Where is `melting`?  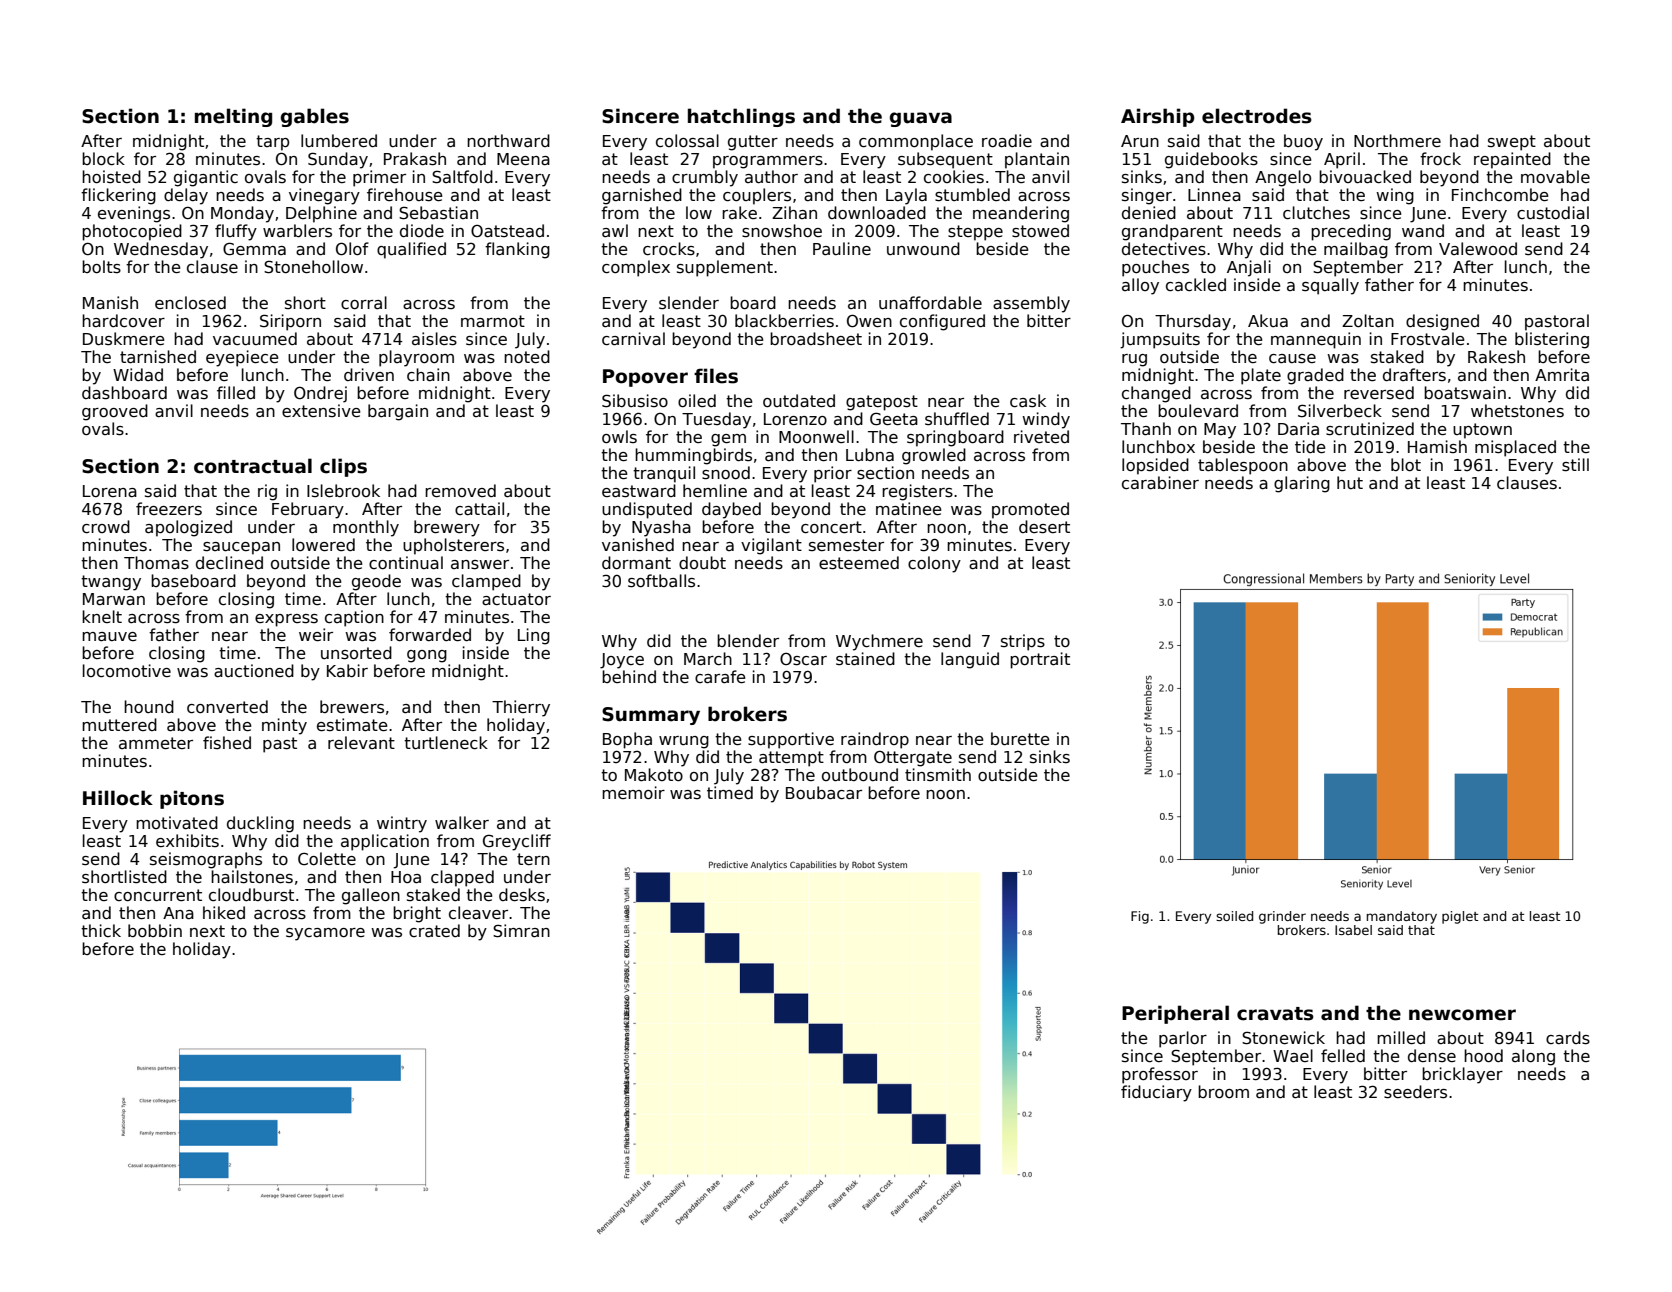 melting is located at coordinates (233, 117).
